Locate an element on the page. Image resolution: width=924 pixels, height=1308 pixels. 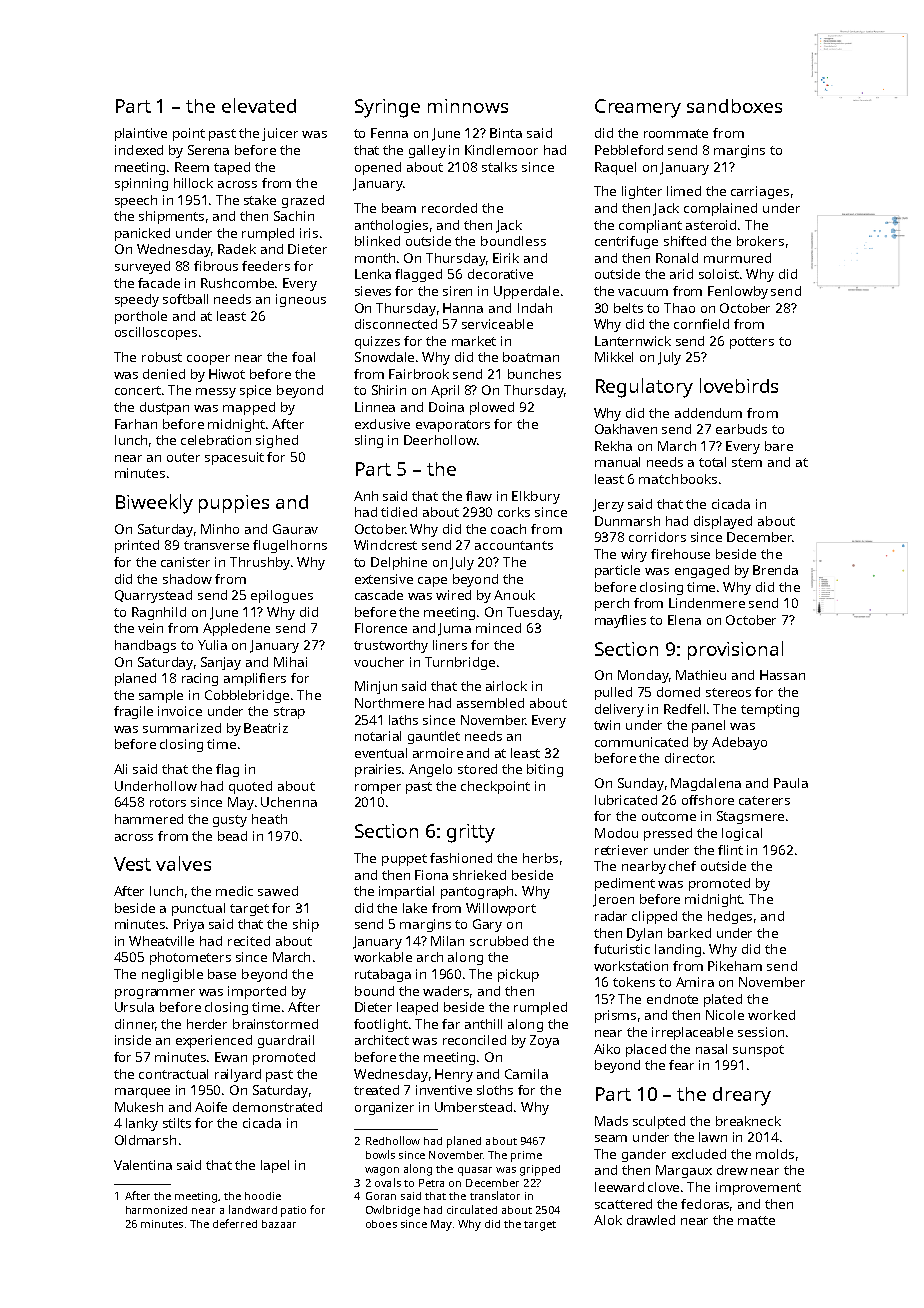
oboes is located at coordinates (381, 1224).
